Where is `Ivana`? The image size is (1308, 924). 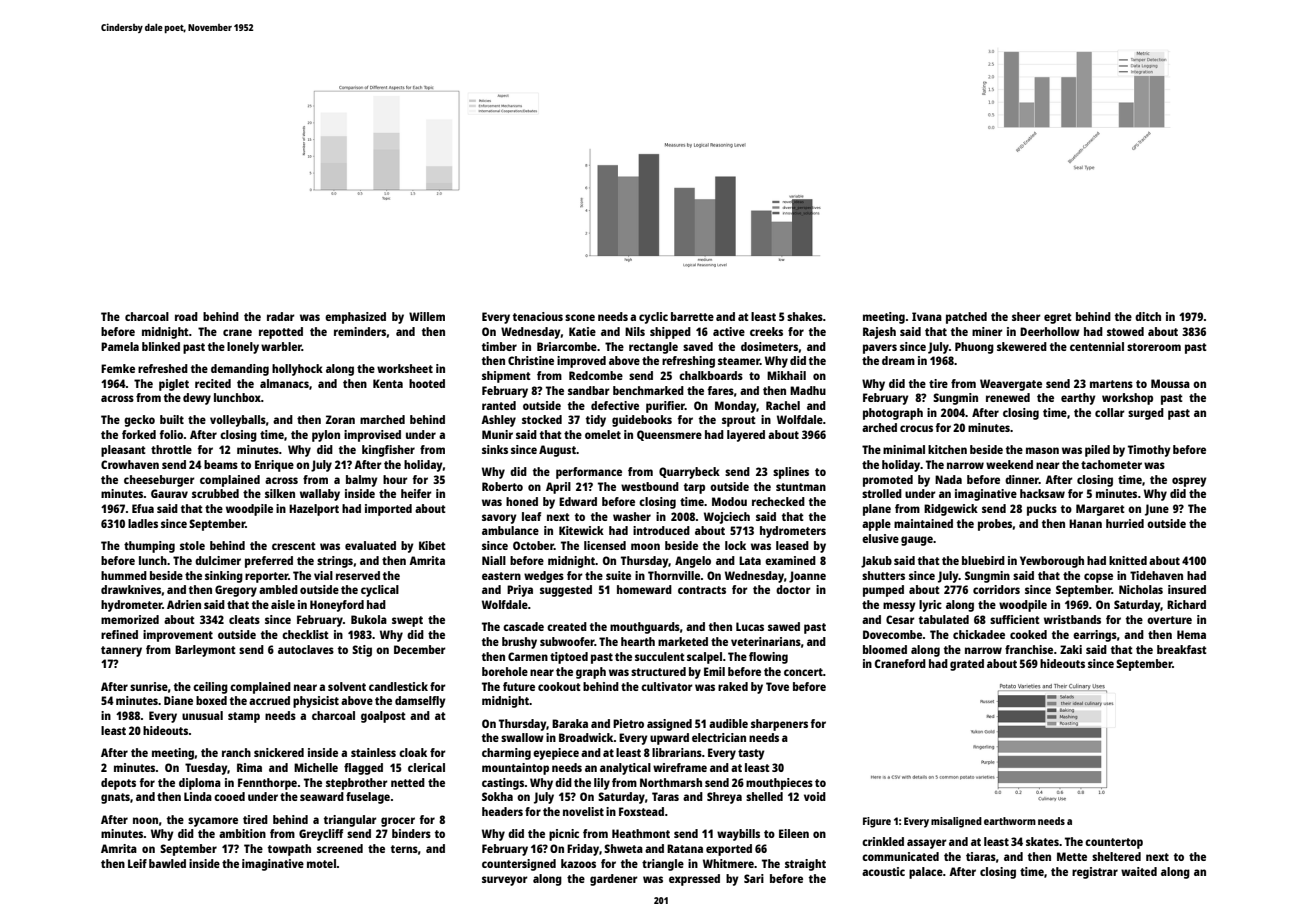
Ivana is located at coordinates (927, 316).
